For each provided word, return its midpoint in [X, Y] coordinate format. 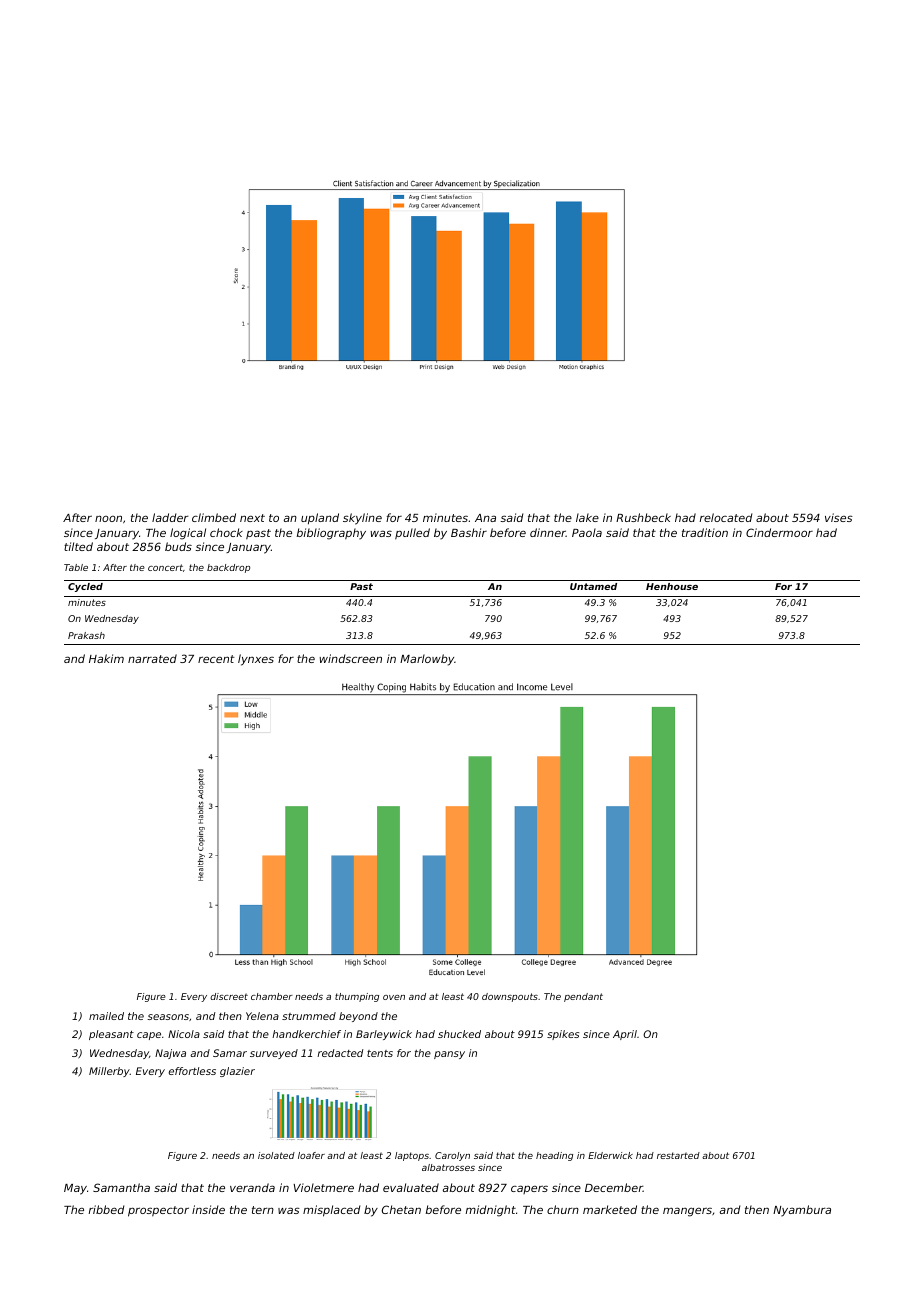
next [252, 518]
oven [394, 997]
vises [839, 517]
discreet [229, 996]
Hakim [106, 658]
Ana [485, 518]
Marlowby [427, 660]
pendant [583, 997]
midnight [491, 1211]
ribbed [106, 1209]
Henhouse [672, 586]
